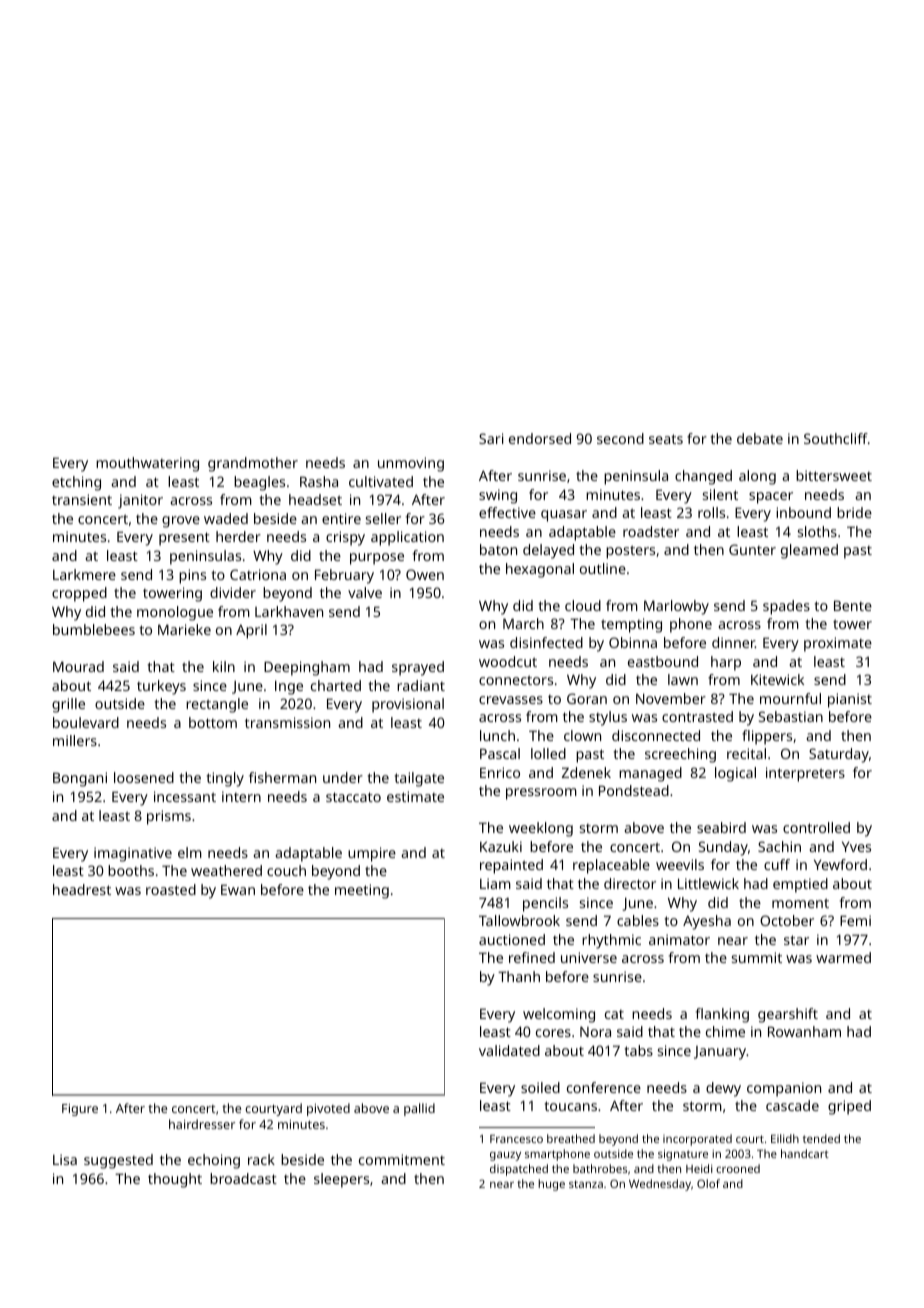 The width and height of the page is (924, 1308). What do you see at coordinates (666, 439) in the page?
I see `seats` at bounding box center [666, 439].
